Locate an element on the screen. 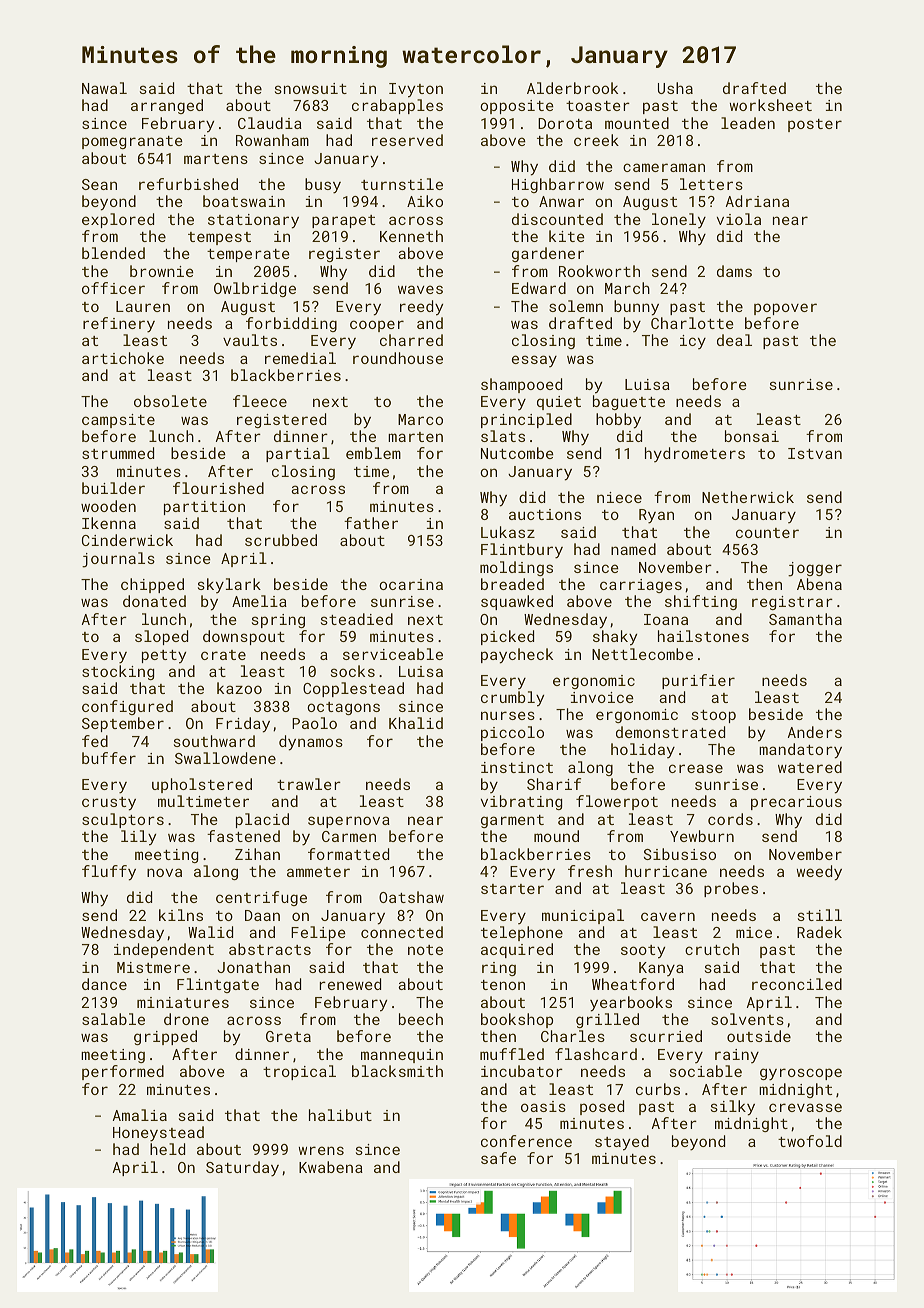  oasis is located at coordinates (543, 1106).
